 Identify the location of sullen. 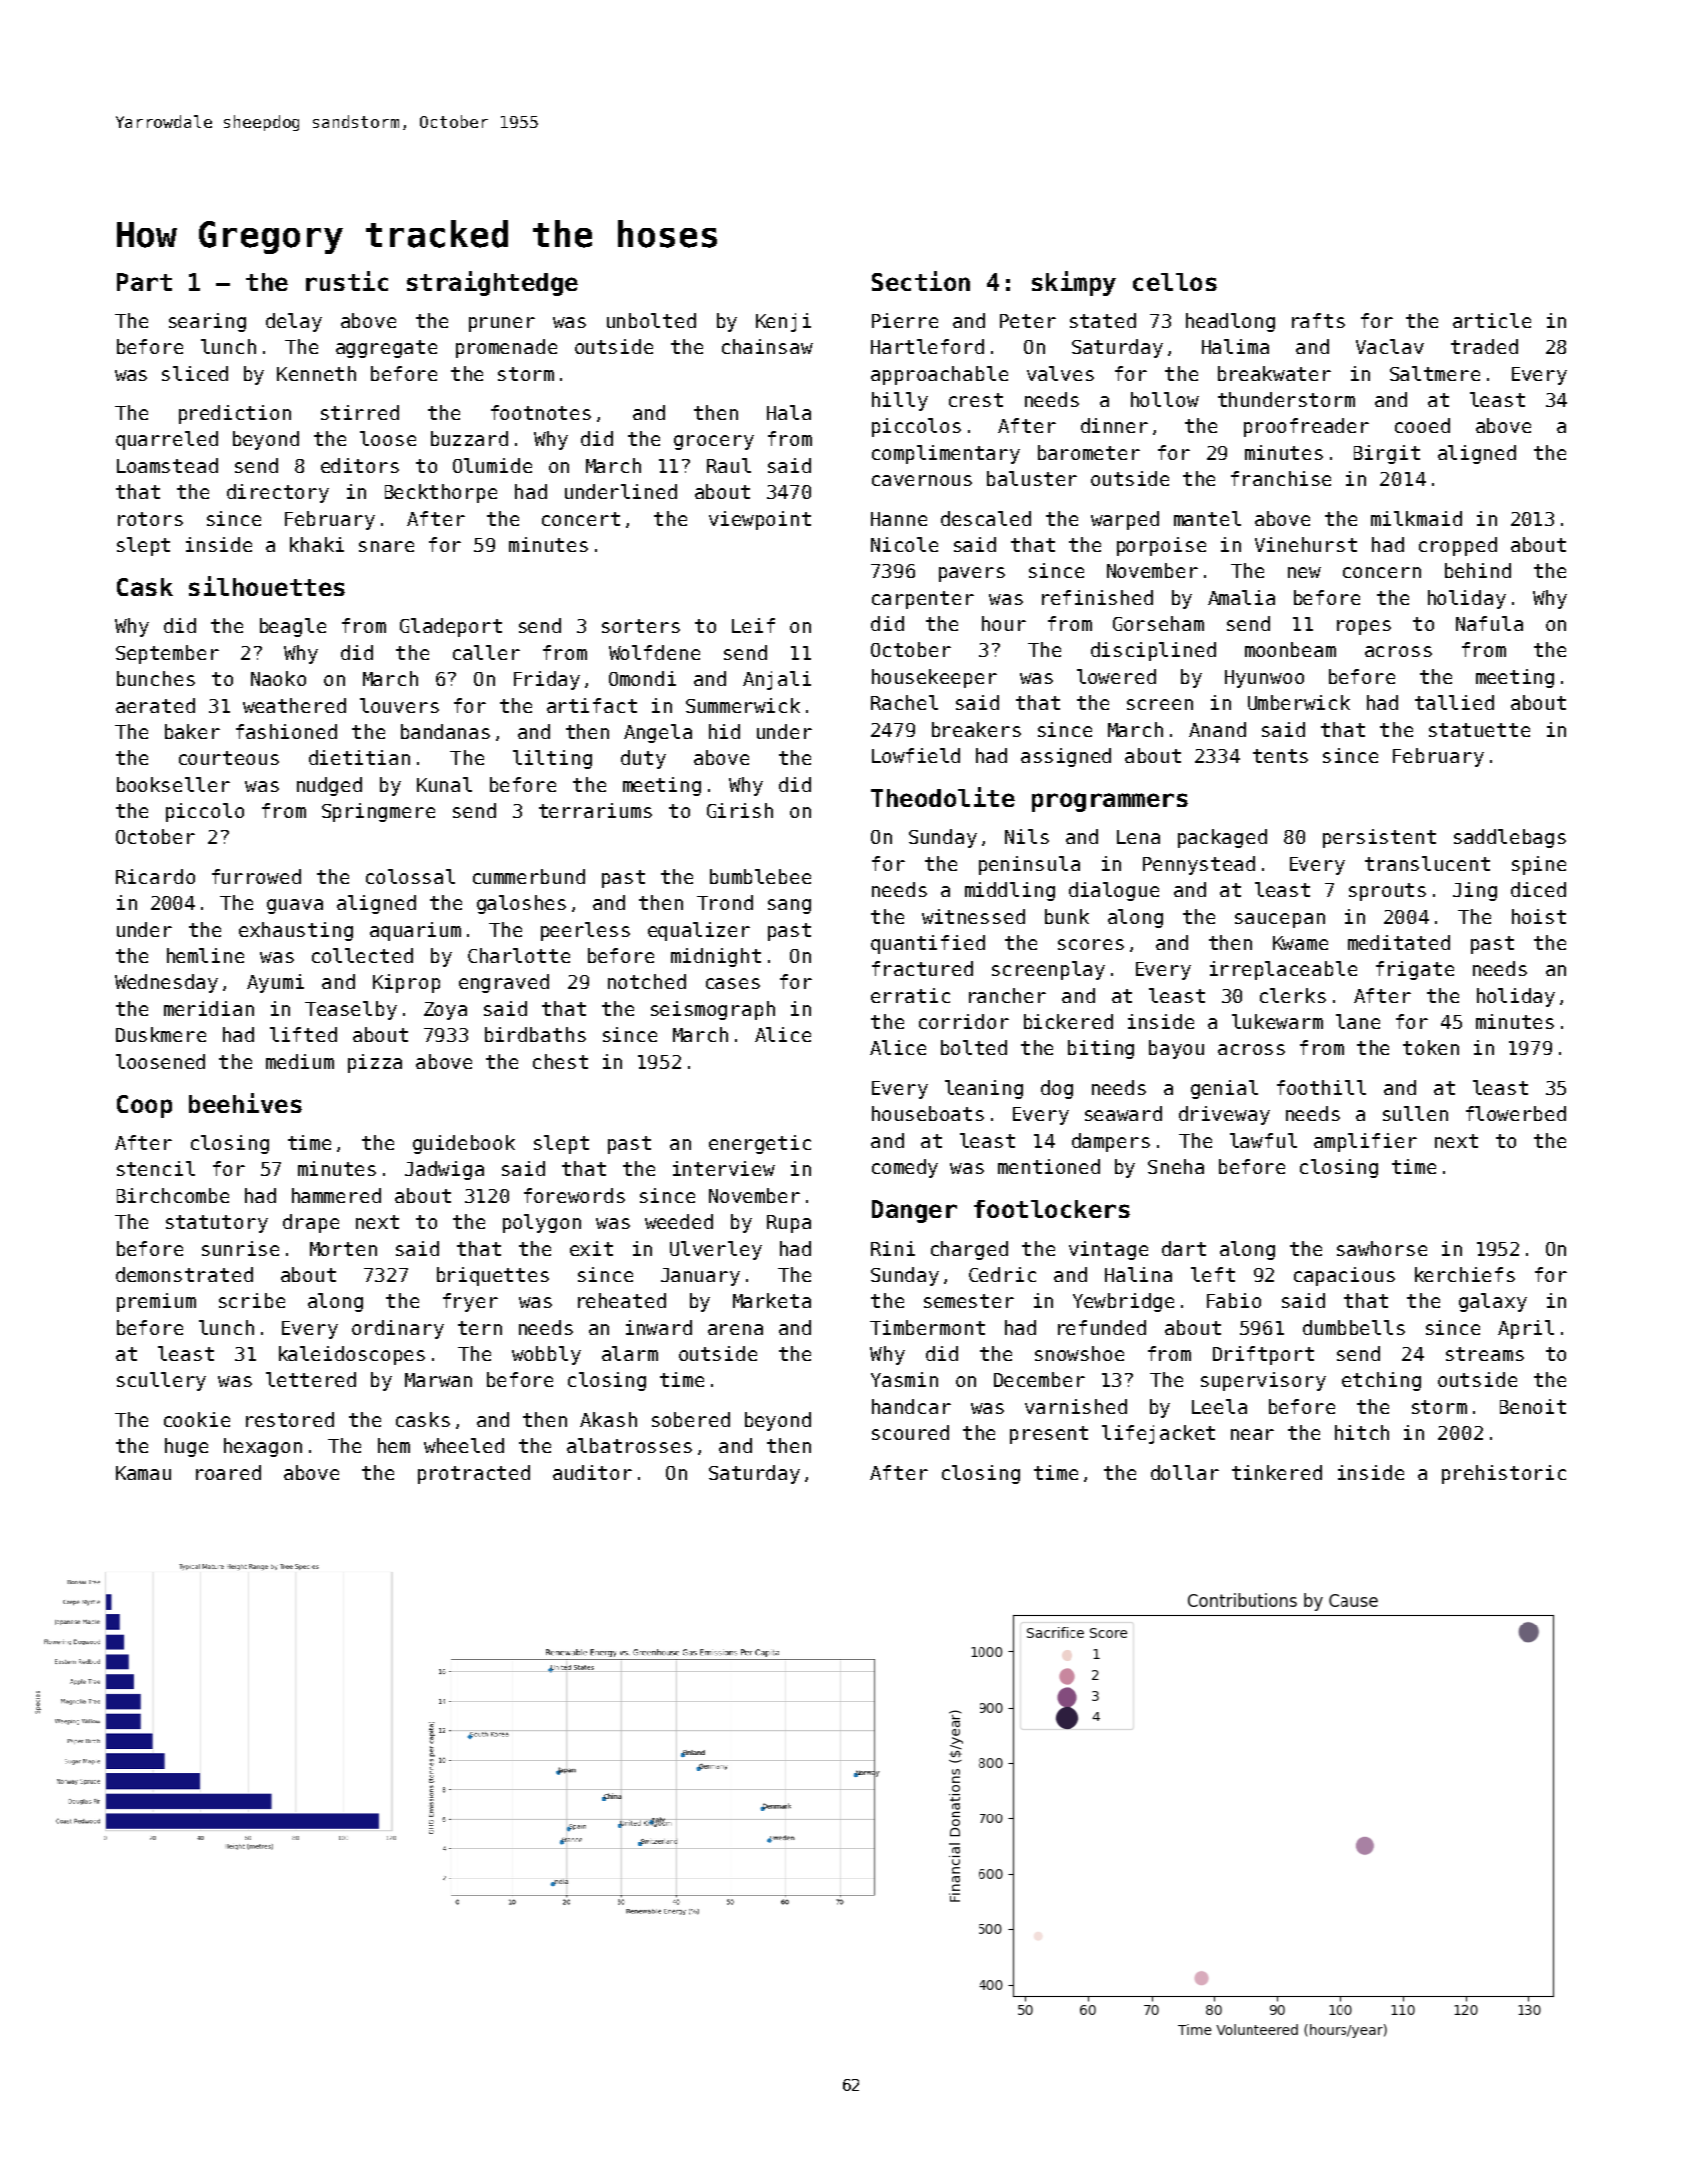
(1415, 1113).
